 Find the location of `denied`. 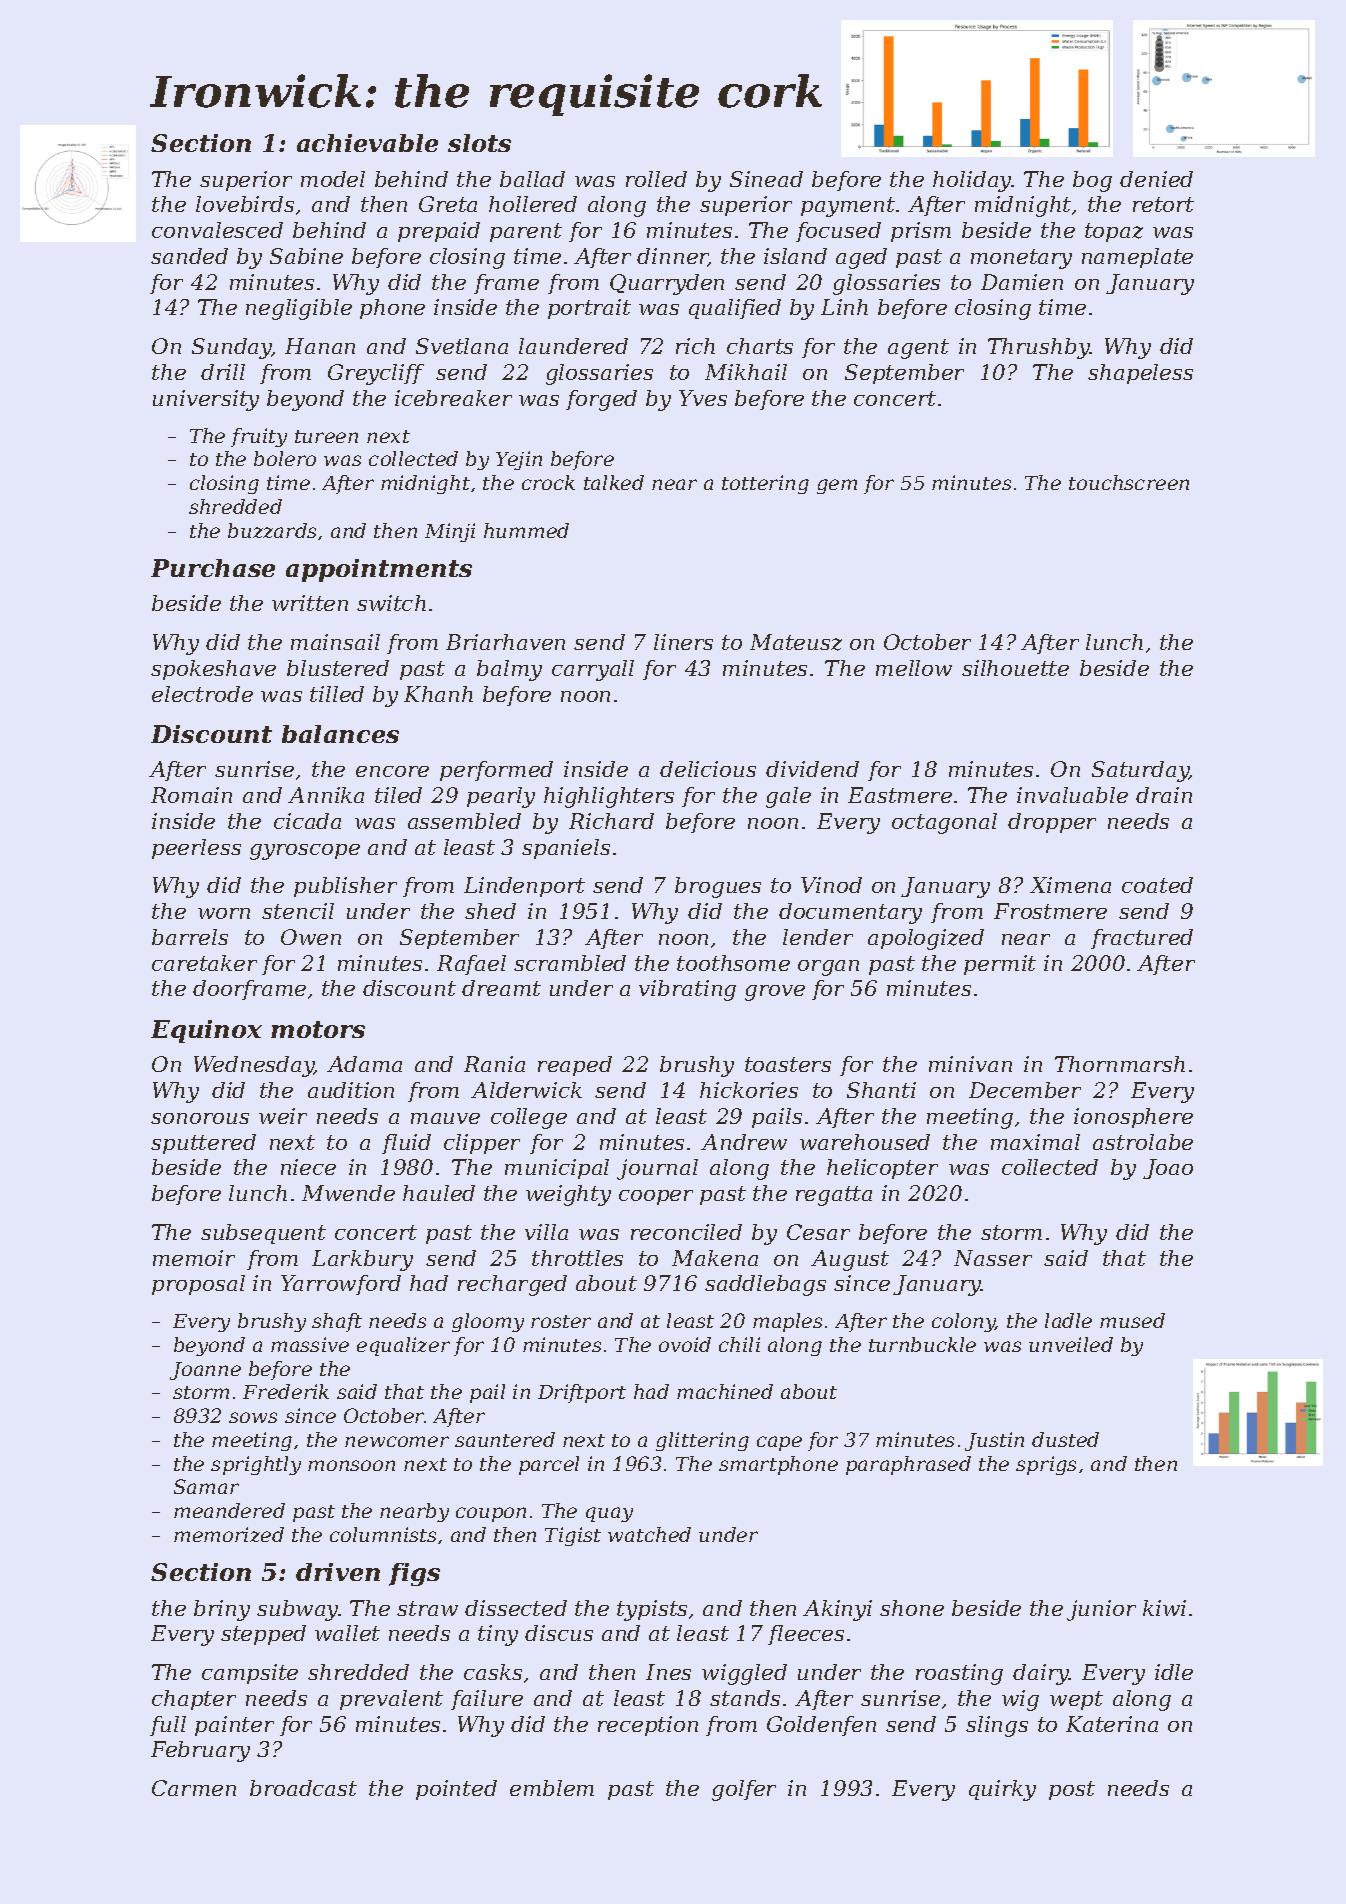

denied is located at coordinates (1156, 179).
